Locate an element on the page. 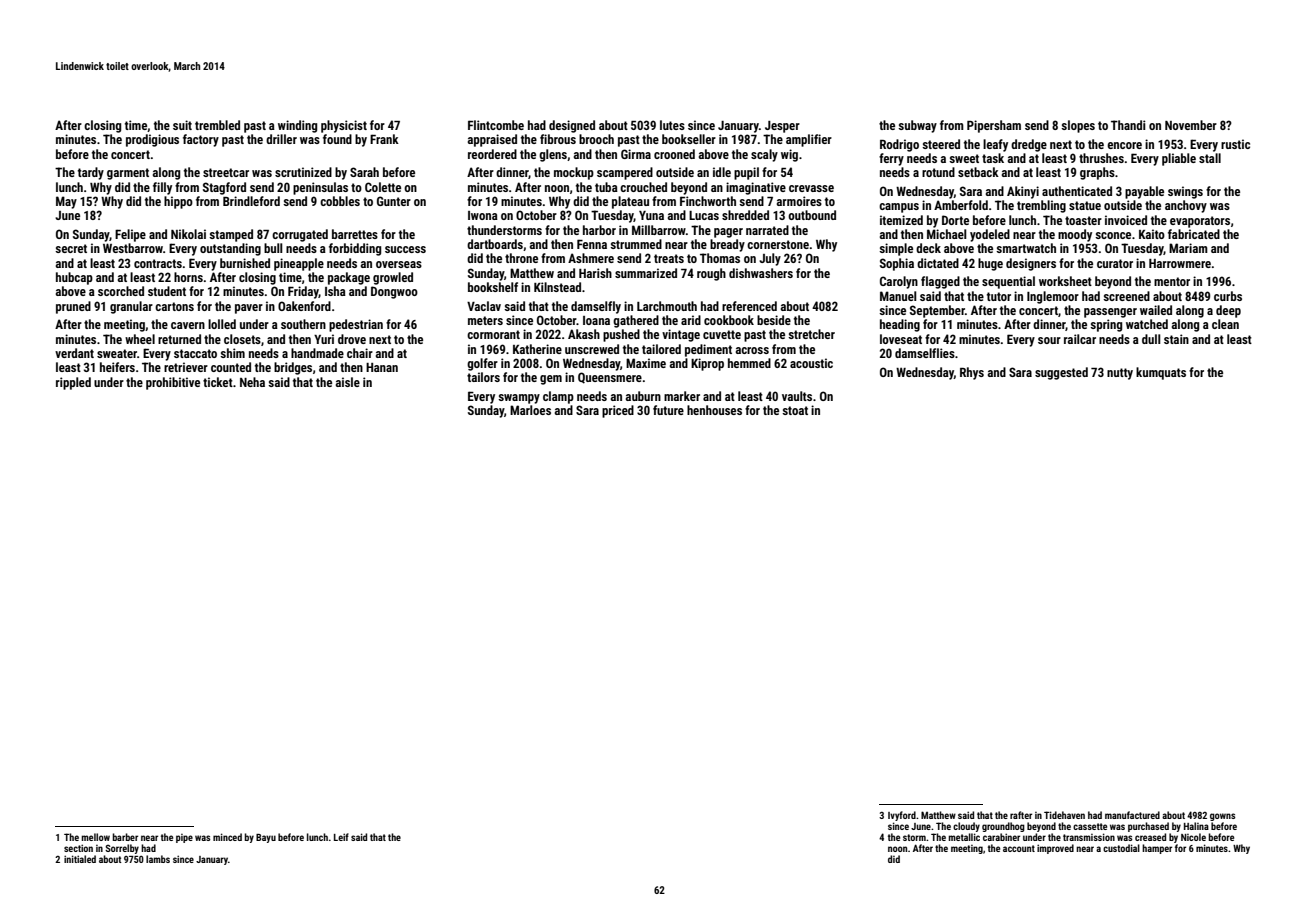 Image resolution: width=1308 pixels, height=924 pixels. suit is located at coordinates (182, 125).
